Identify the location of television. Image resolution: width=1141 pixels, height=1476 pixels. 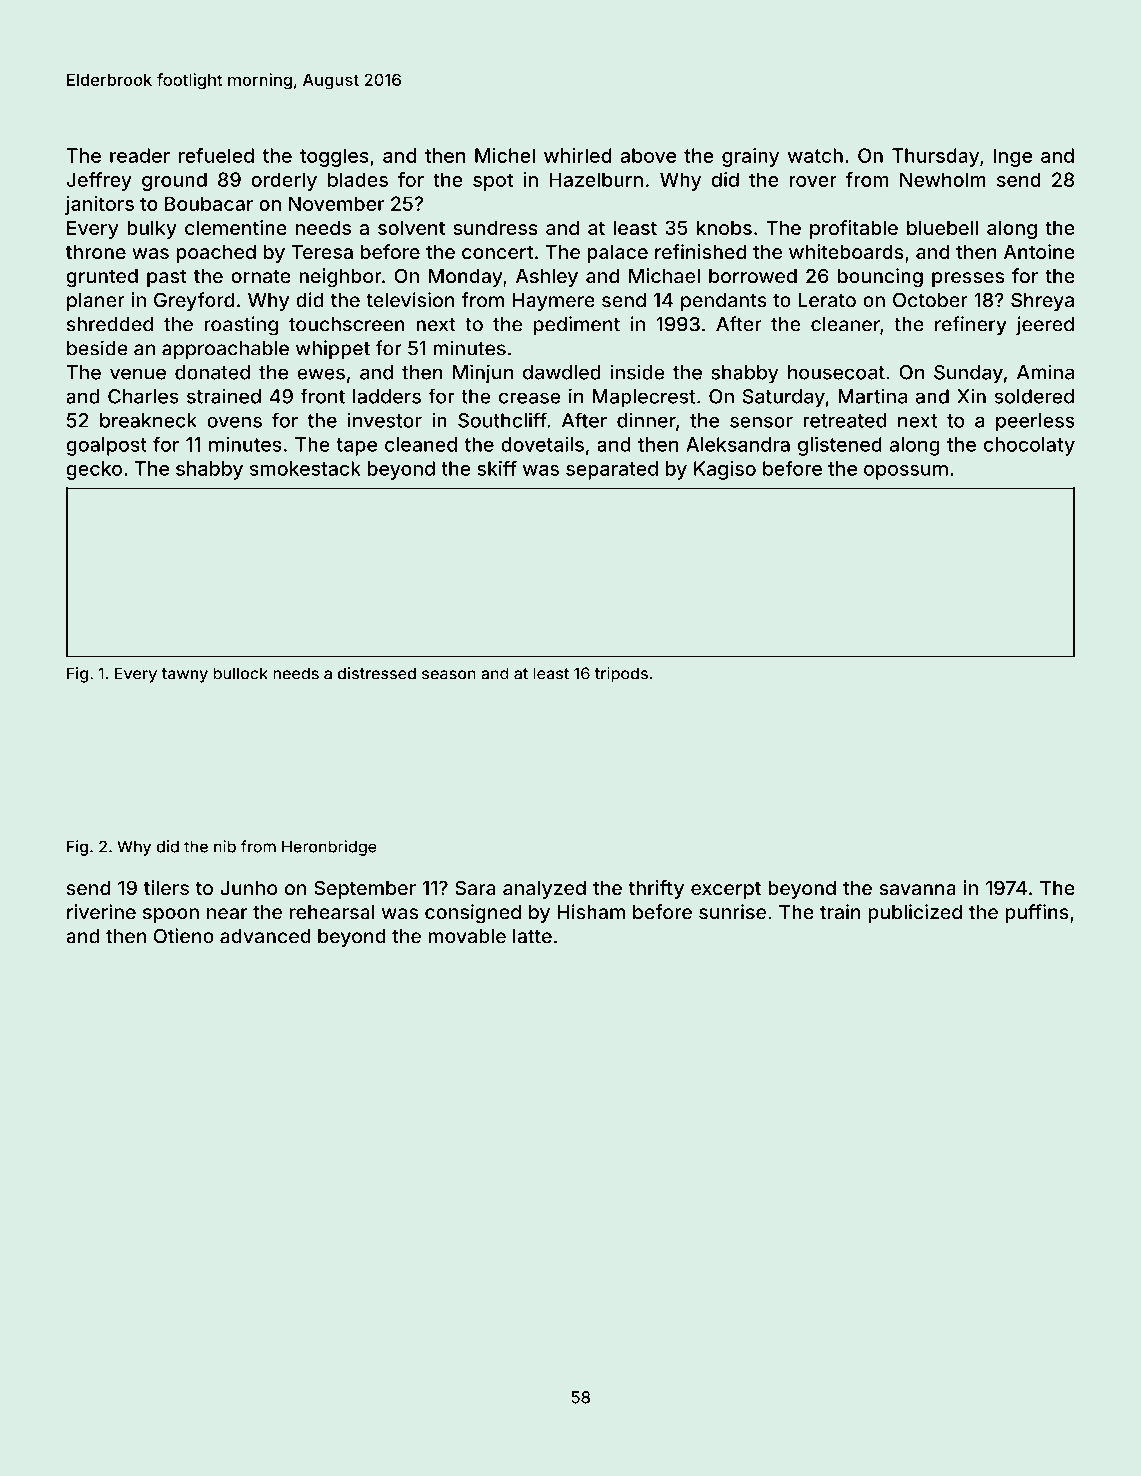
(410, 300).
